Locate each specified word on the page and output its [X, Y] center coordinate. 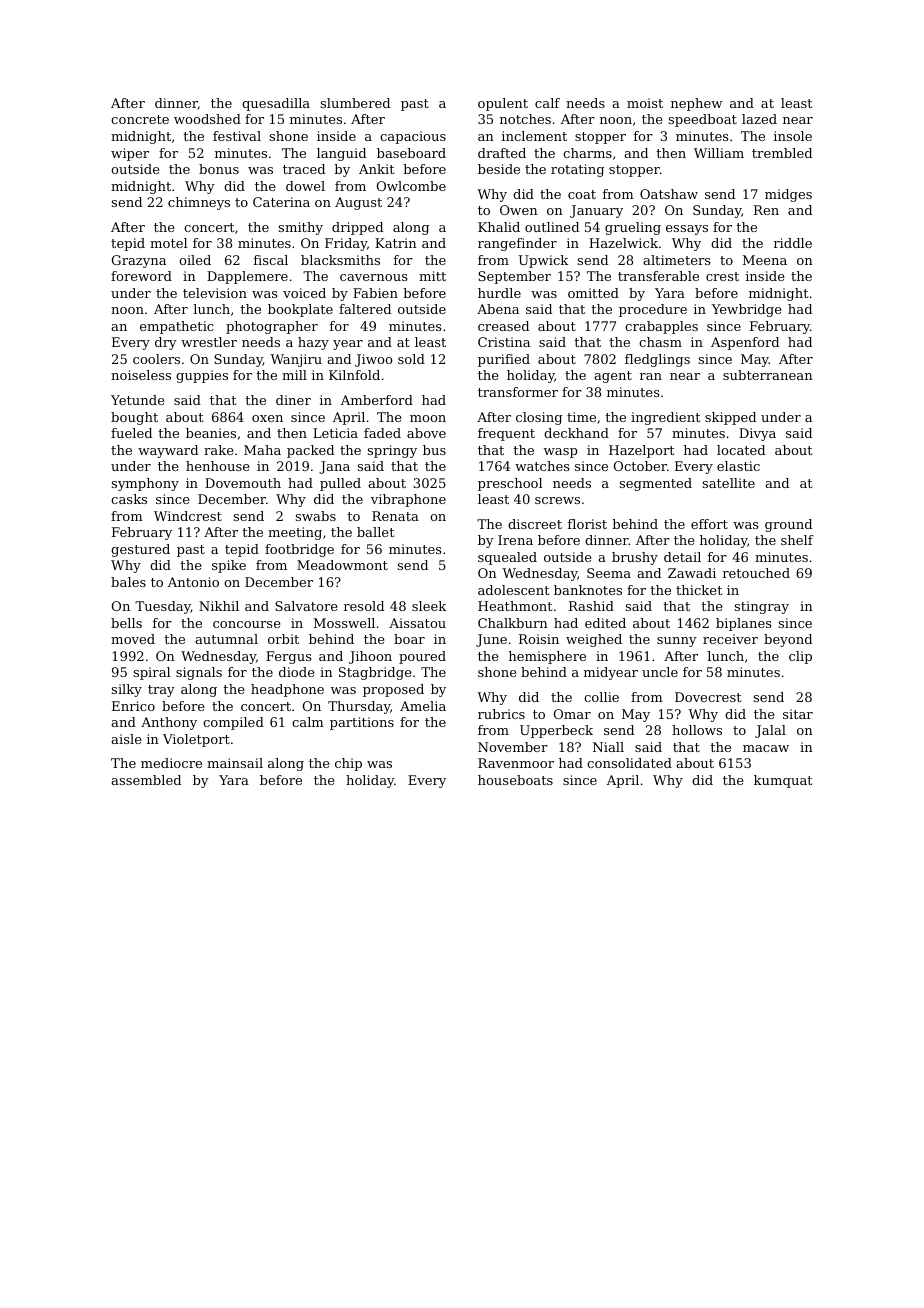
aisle [126, 739]
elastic [738, 466]
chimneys [199, 203]
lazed [759, 119]
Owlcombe [411, 186]
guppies [202, 376]
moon [428, 418]
